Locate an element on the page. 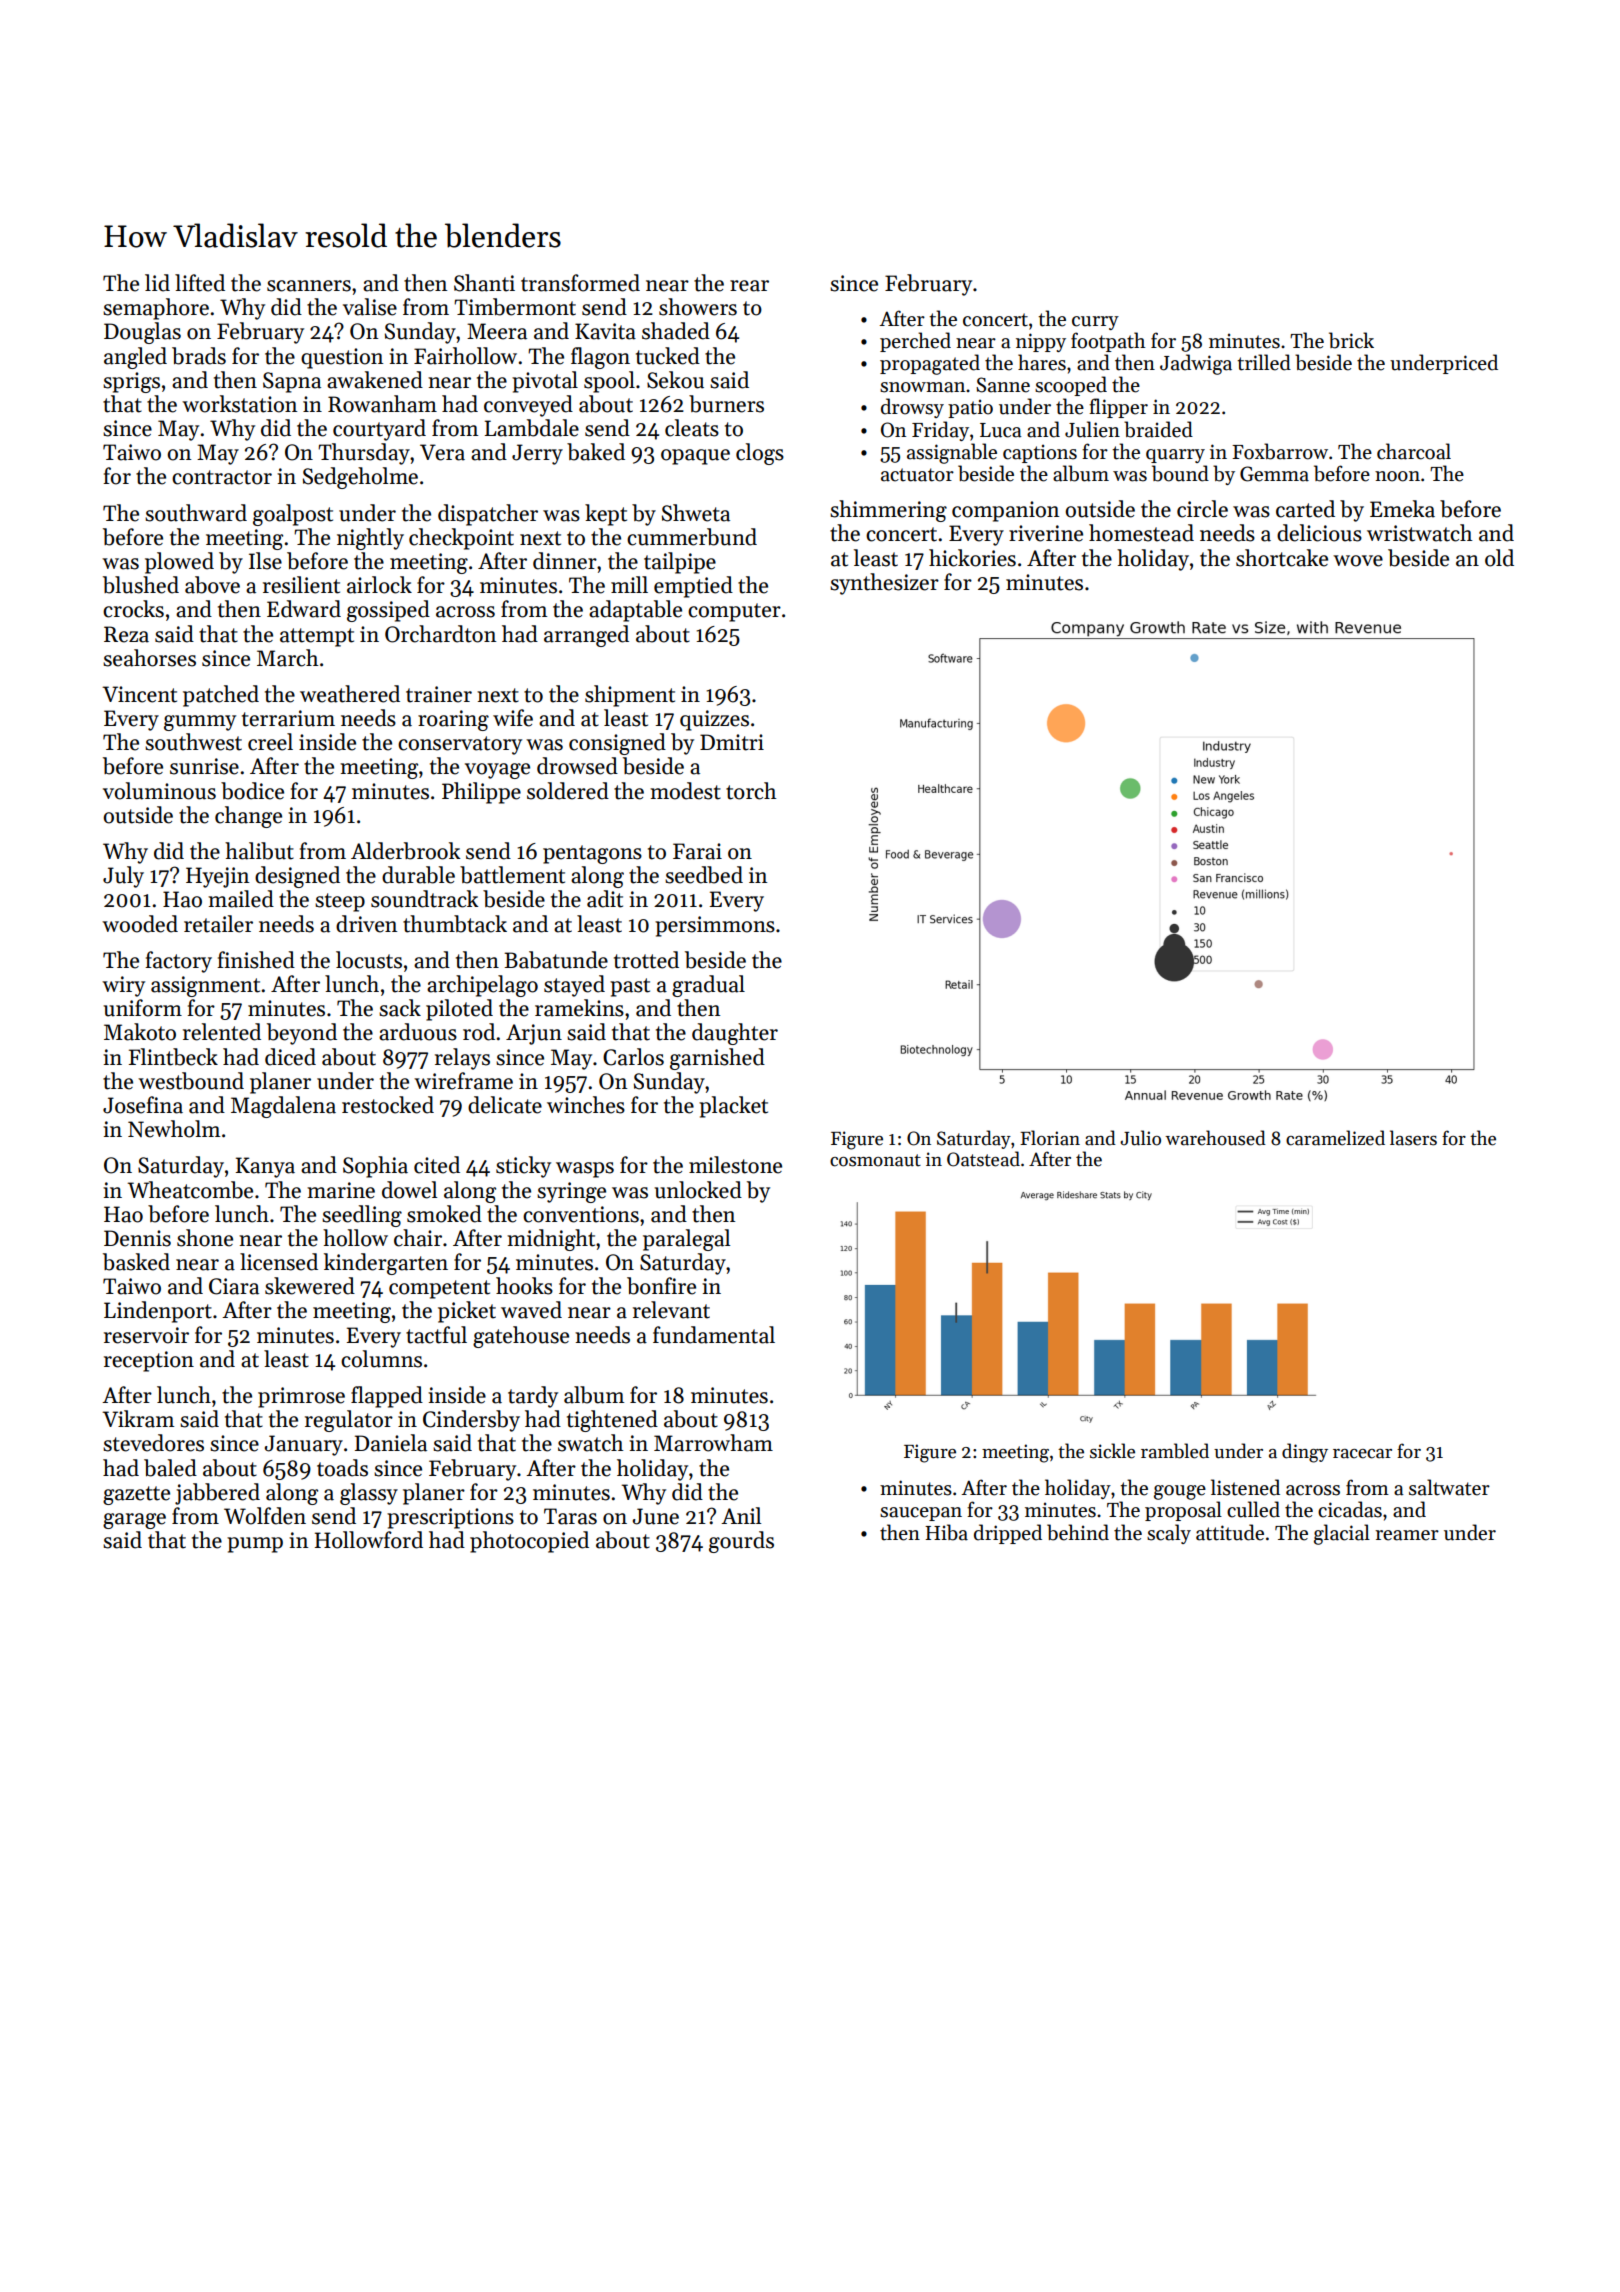  rear is located at coordinates (749, 286).
